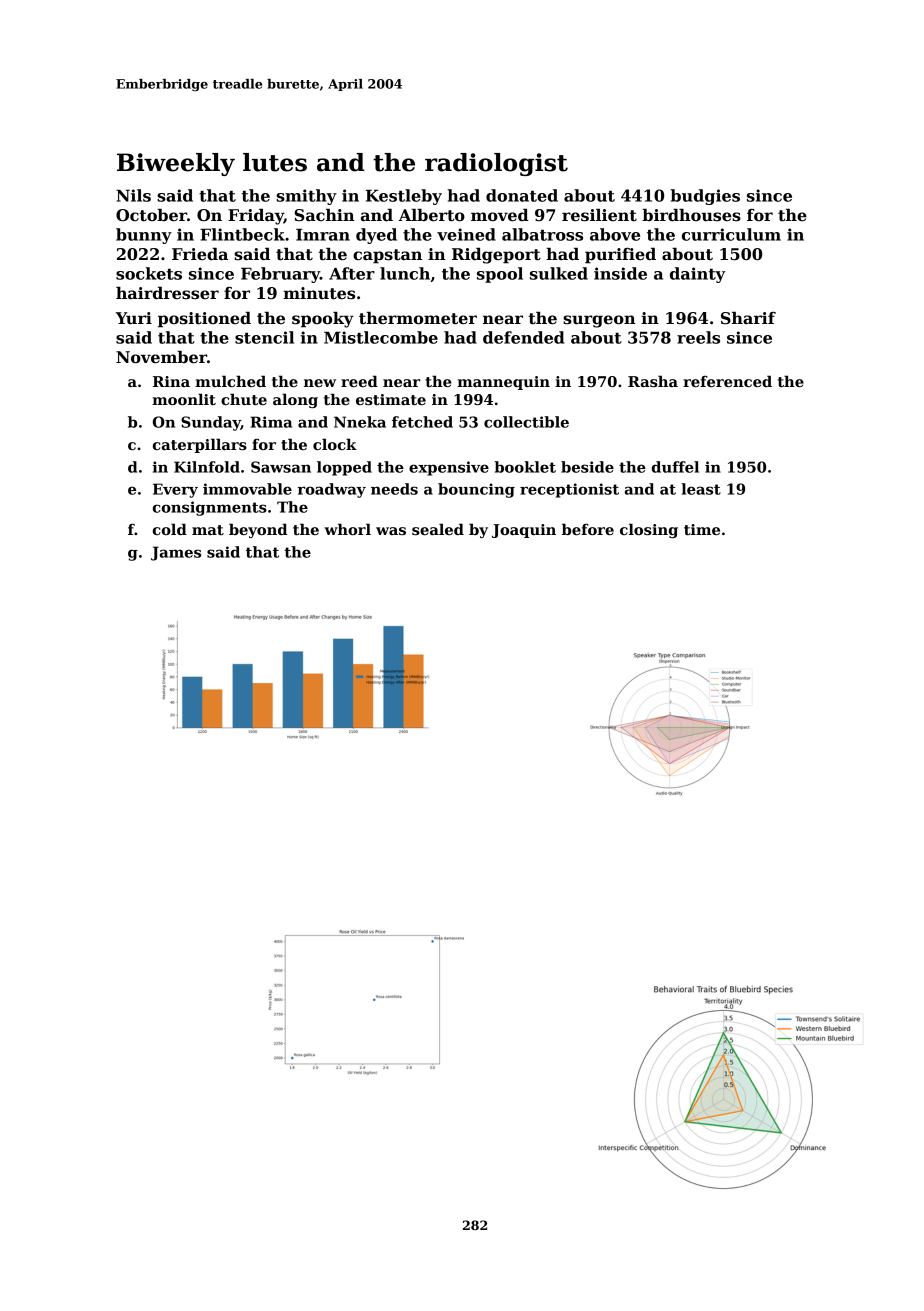 The height and width of the page is (1311, 924). Describe the element at coordinates (405, 273) in the page. I see `lunch` at that location.
